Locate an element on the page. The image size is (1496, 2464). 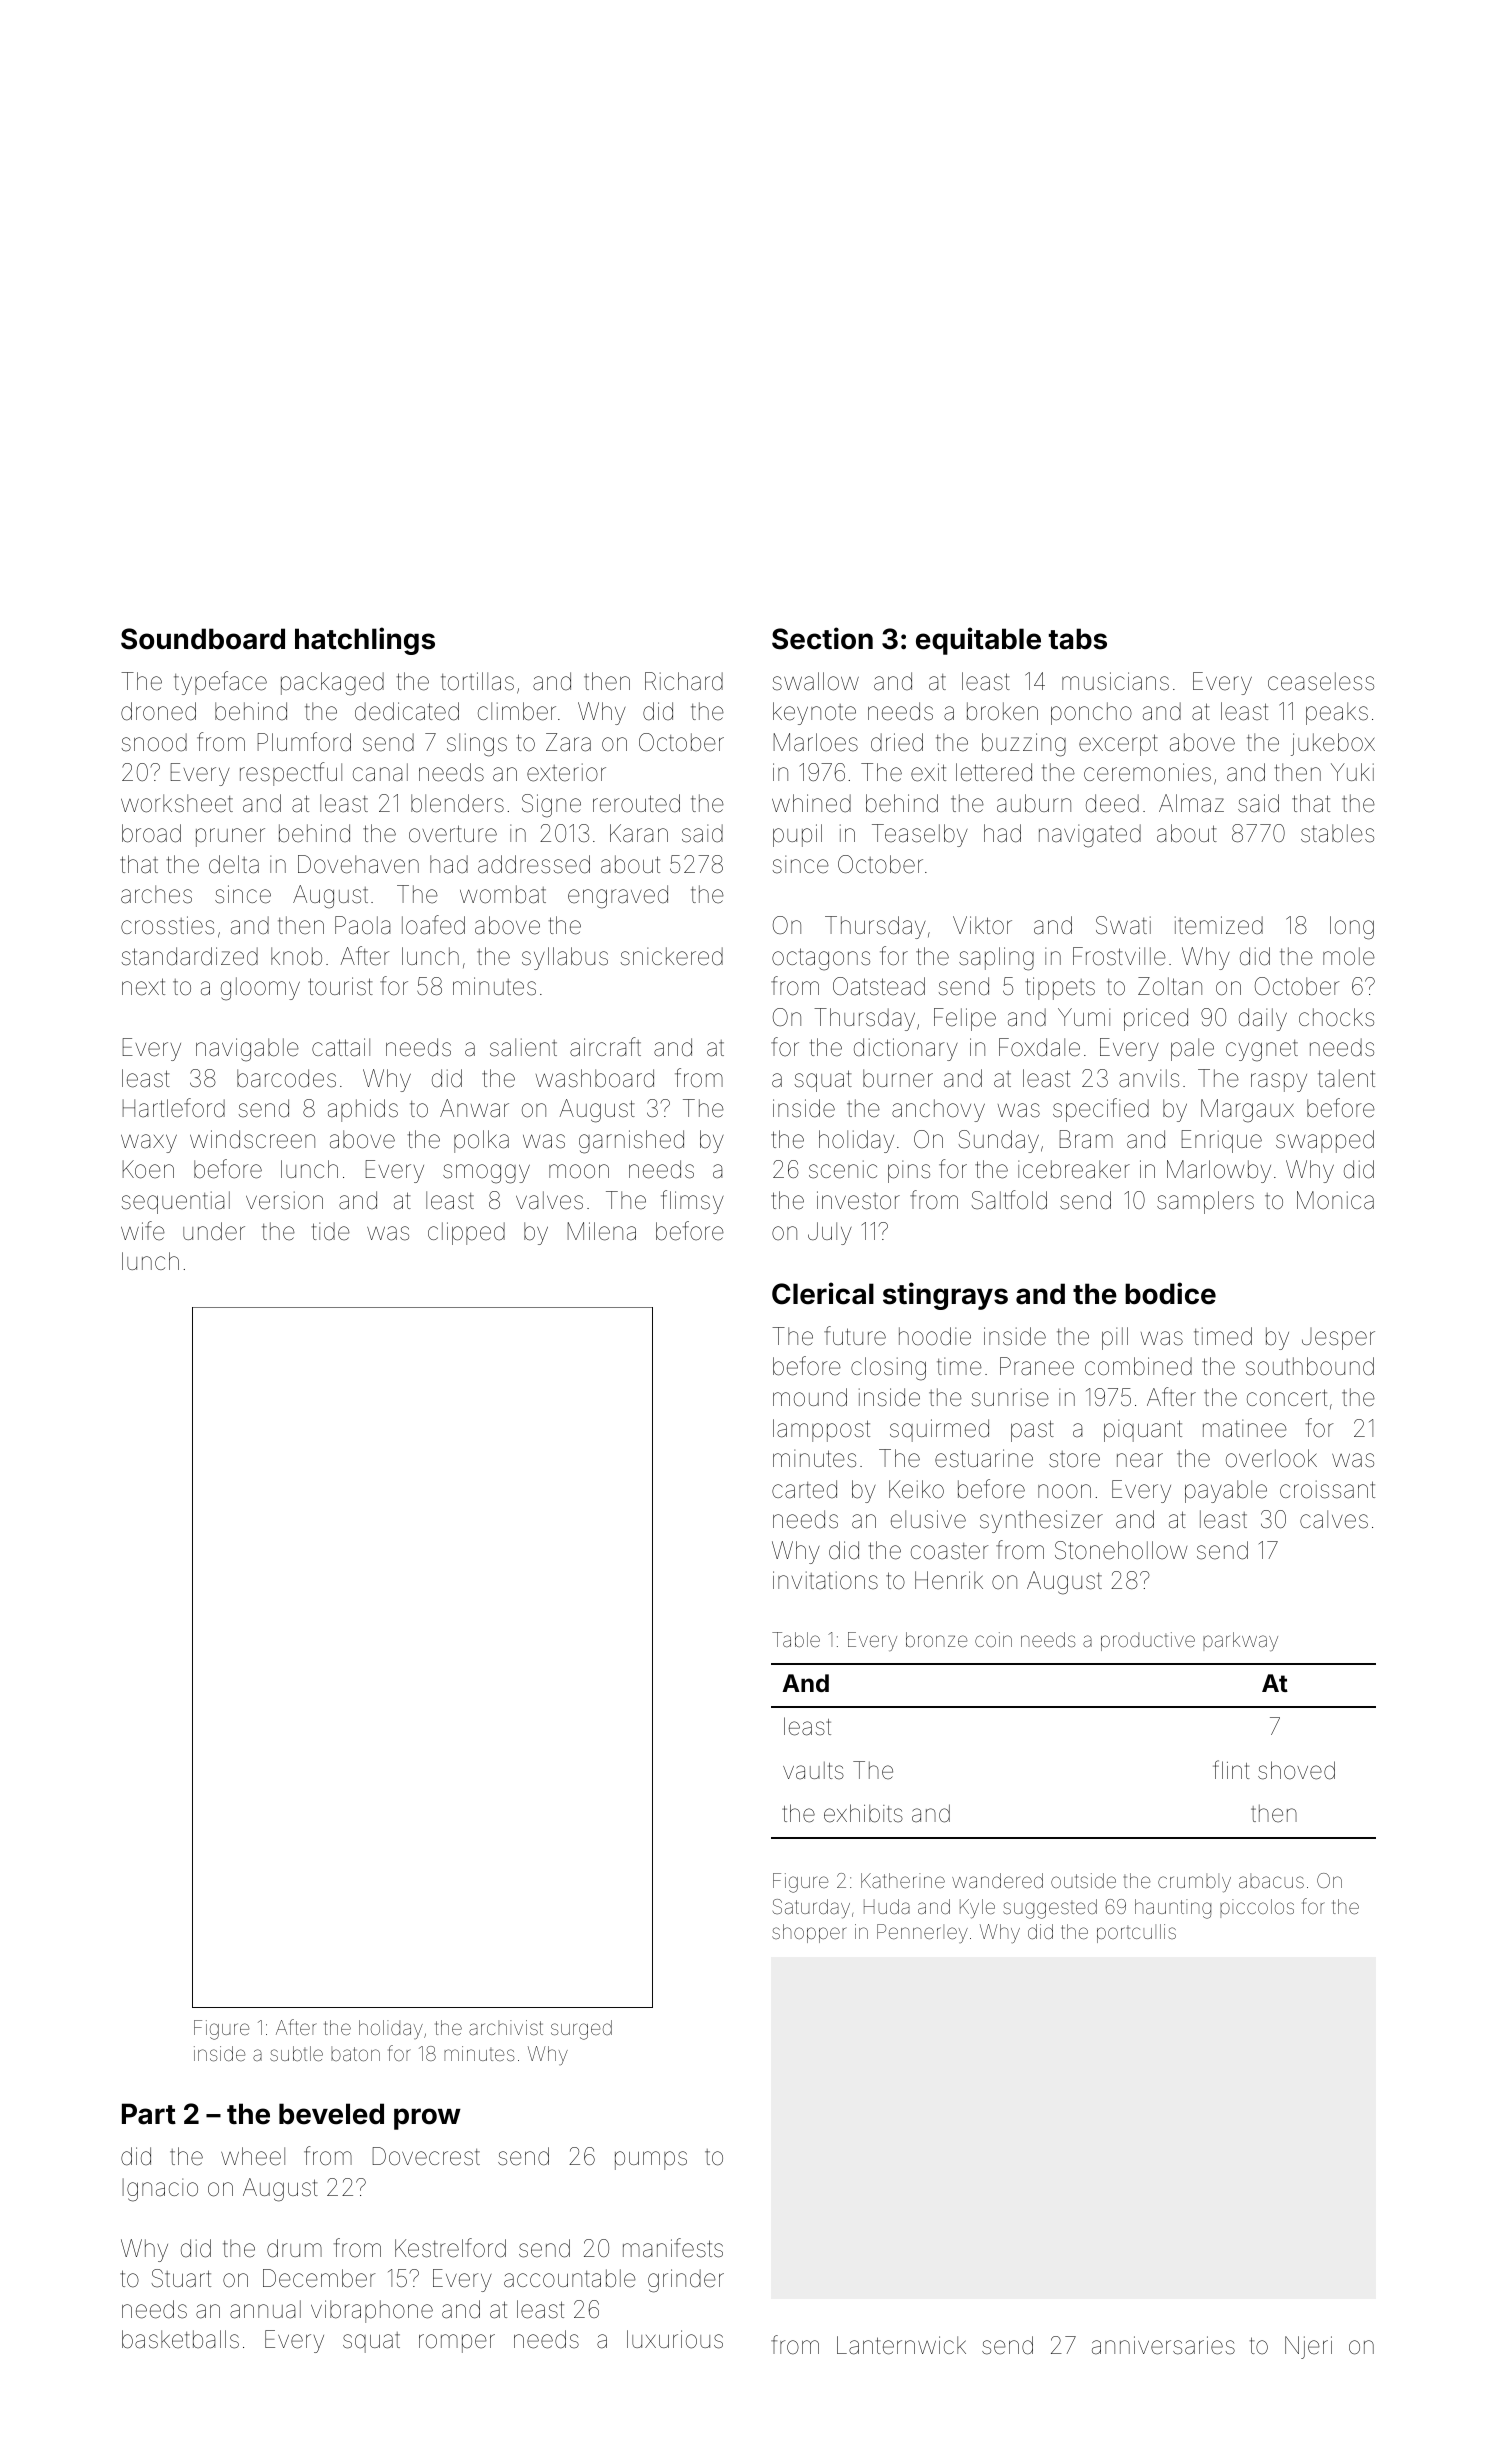
parkway is located at coordinates (1240, 1641).
